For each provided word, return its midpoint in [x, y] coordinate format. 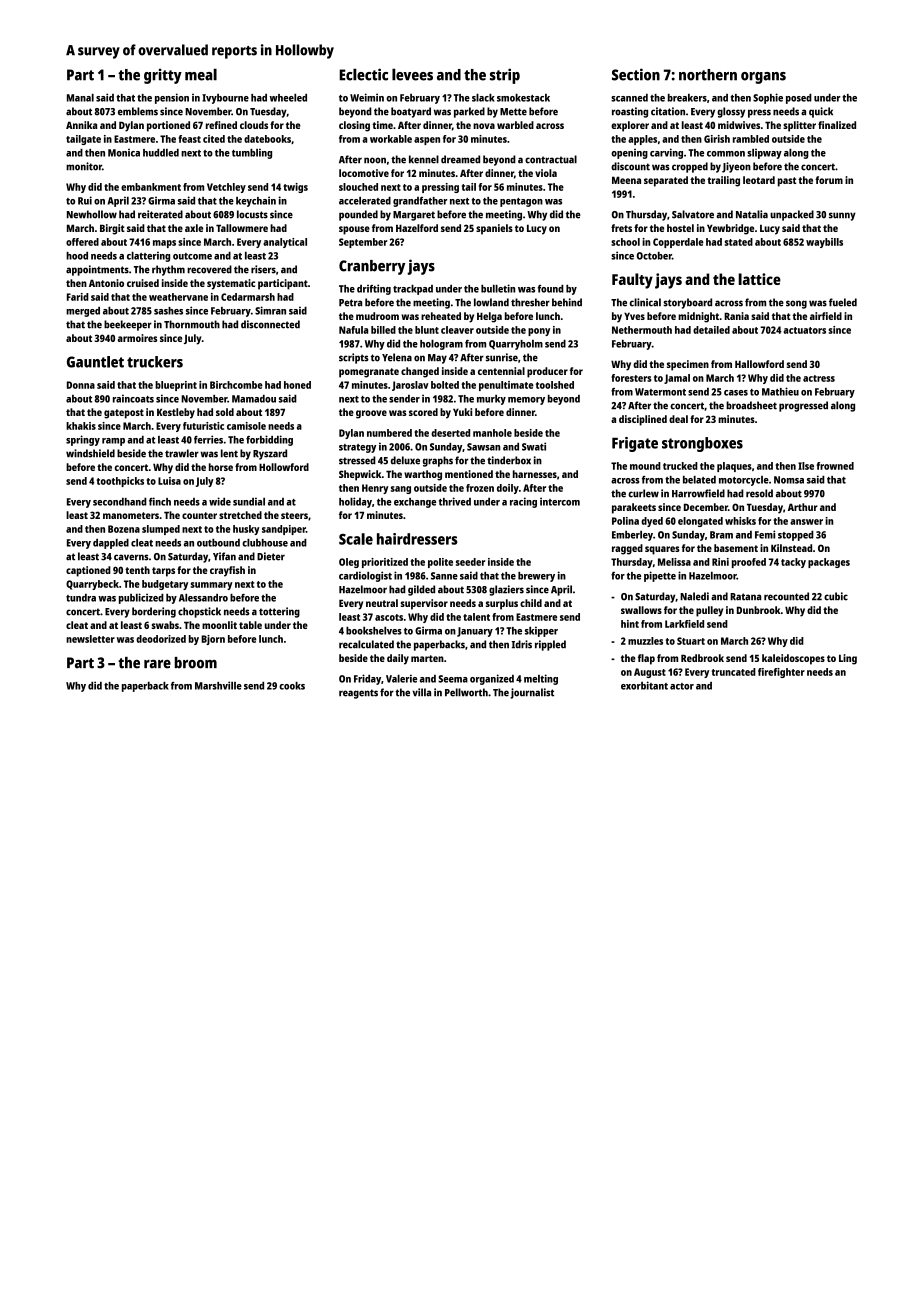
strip [505, 76]
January [475, 632]
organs [763, 78]
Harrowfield [698, 493]
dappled [111, 544]
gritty [163, 76]
